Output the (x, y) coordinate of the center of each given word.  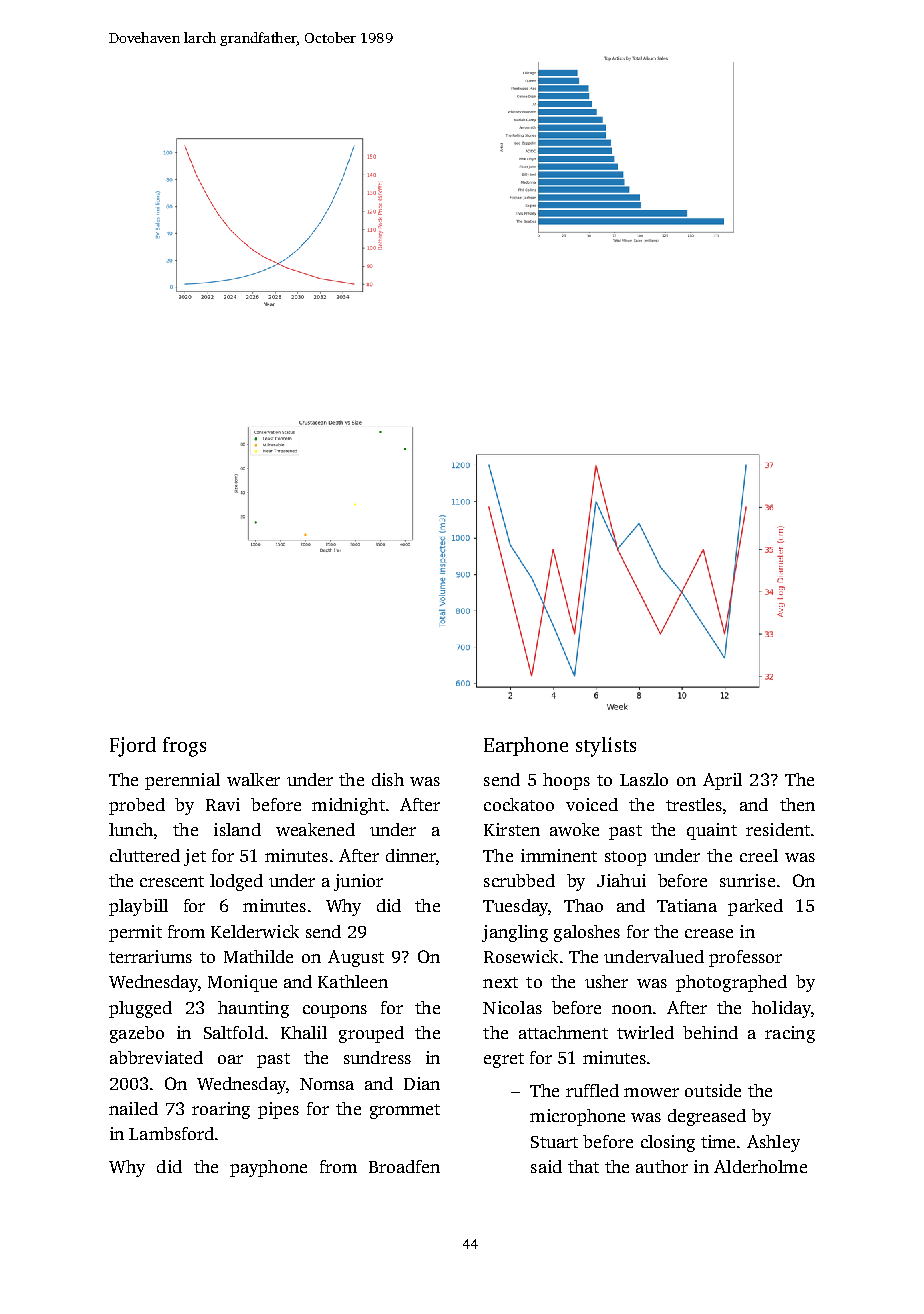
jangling (515, 933)
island (237, 829)
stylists (606, 747)
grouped (371, 1034)
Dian (422, 1083)
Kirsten (512, 829)
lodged (236, 882)
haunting (253, 1009)
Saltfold (234, 1032)
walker (253, 779)
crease (709, 933)
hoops (566, 781)
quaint (712, 831)
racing (790, 1034)
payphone (268, 1168)
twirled (645, 1032)
